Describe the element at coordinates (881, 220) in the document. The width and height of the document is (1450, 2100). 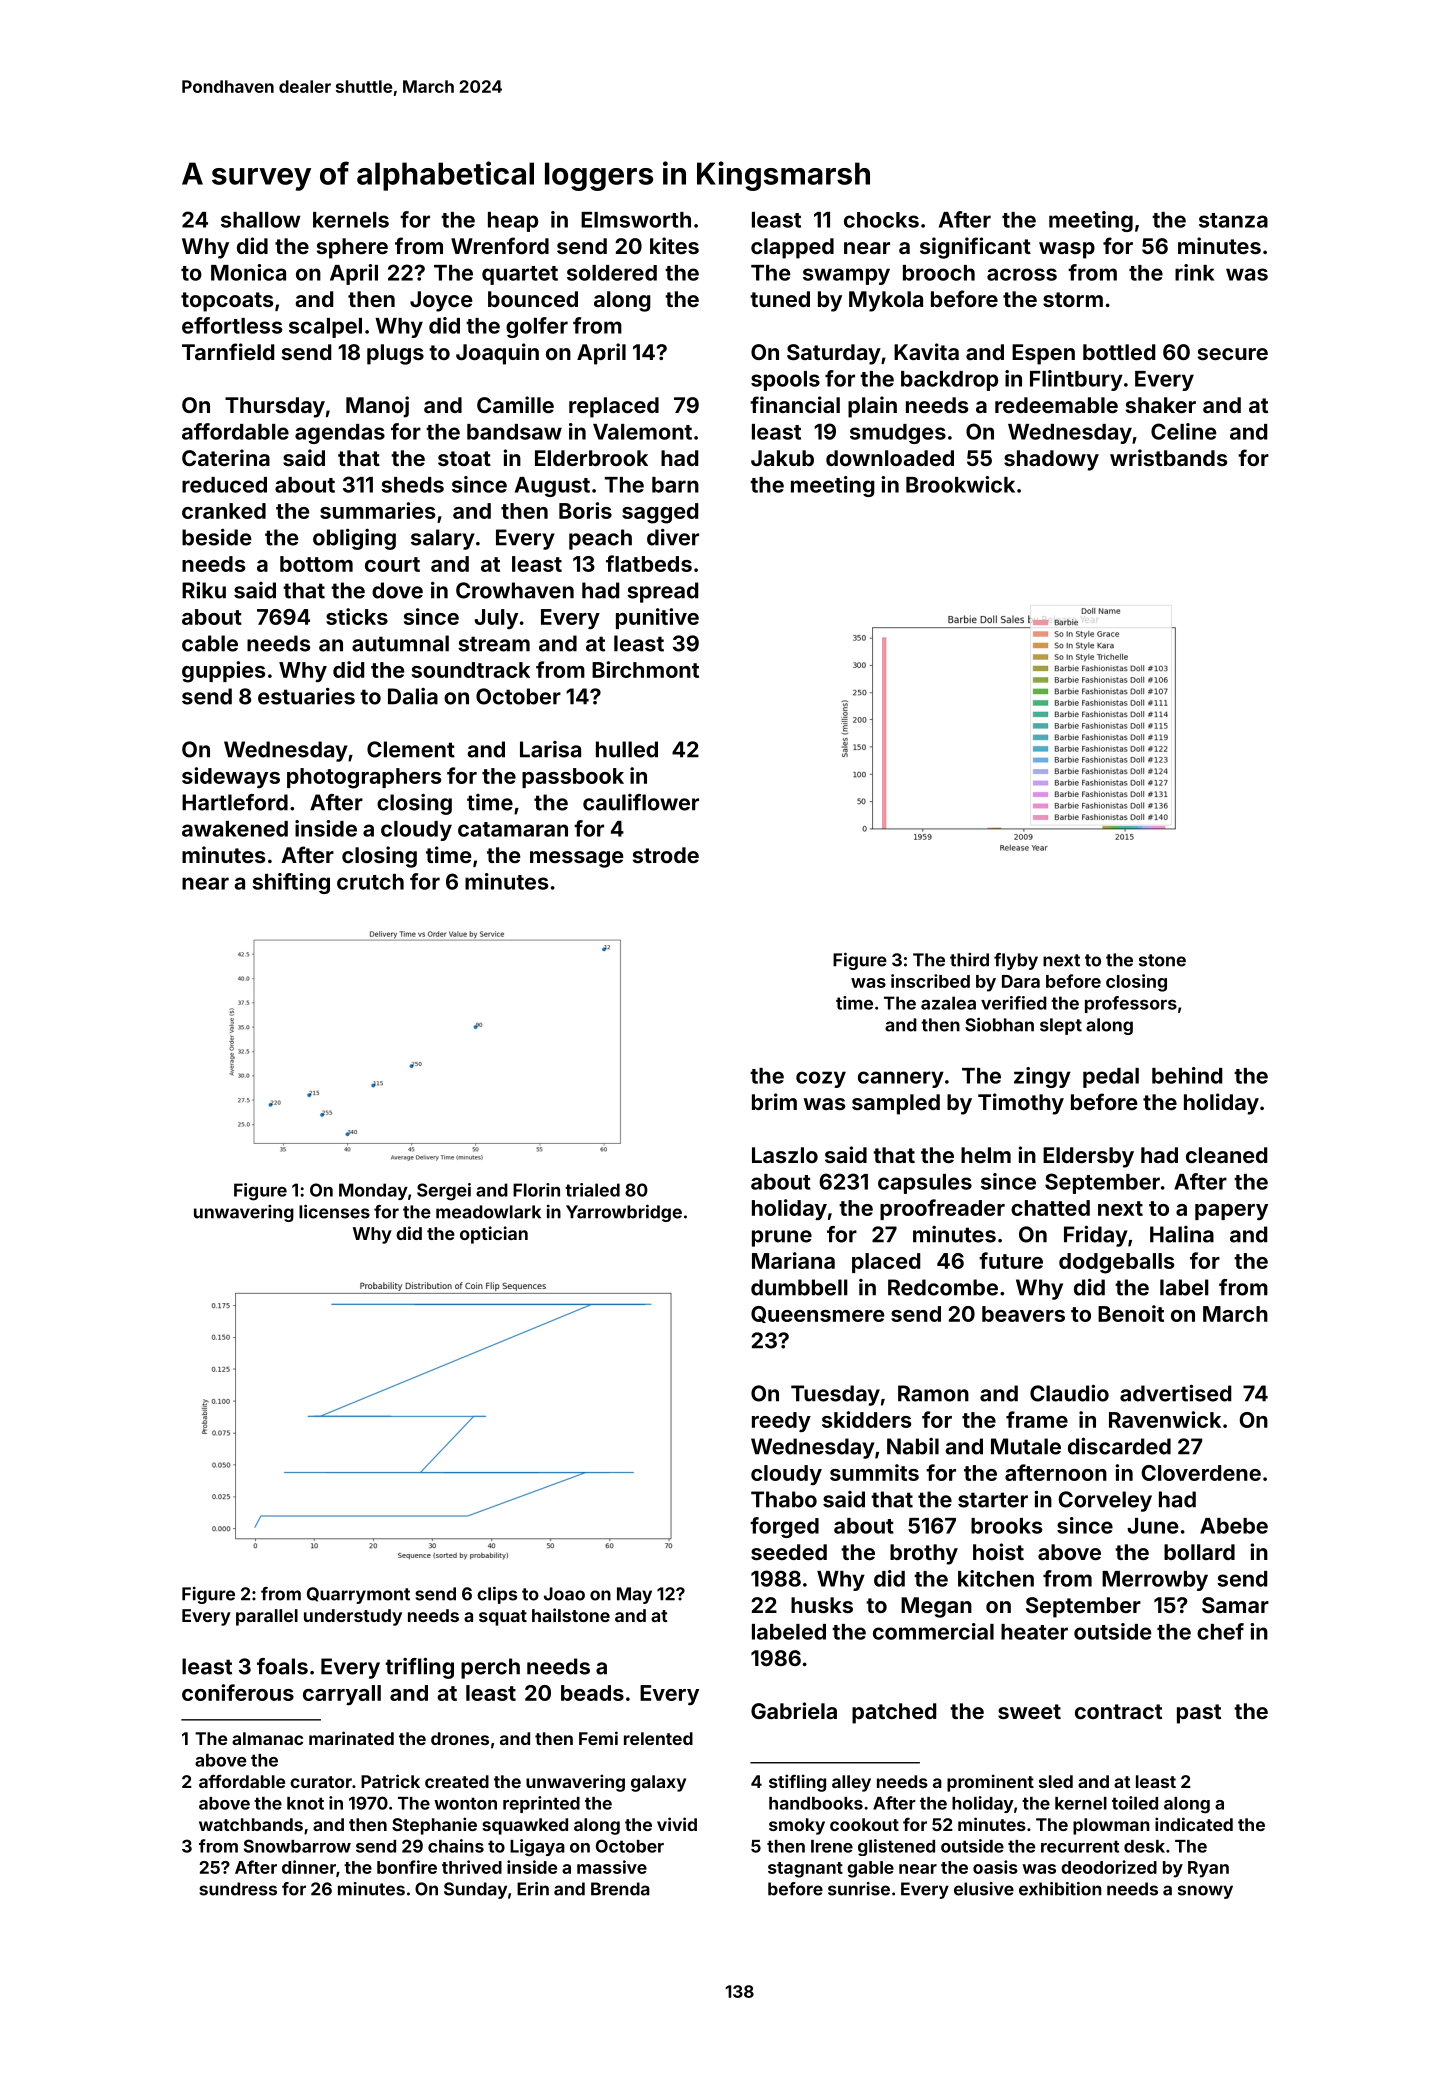
I see `chocks` at that location.
